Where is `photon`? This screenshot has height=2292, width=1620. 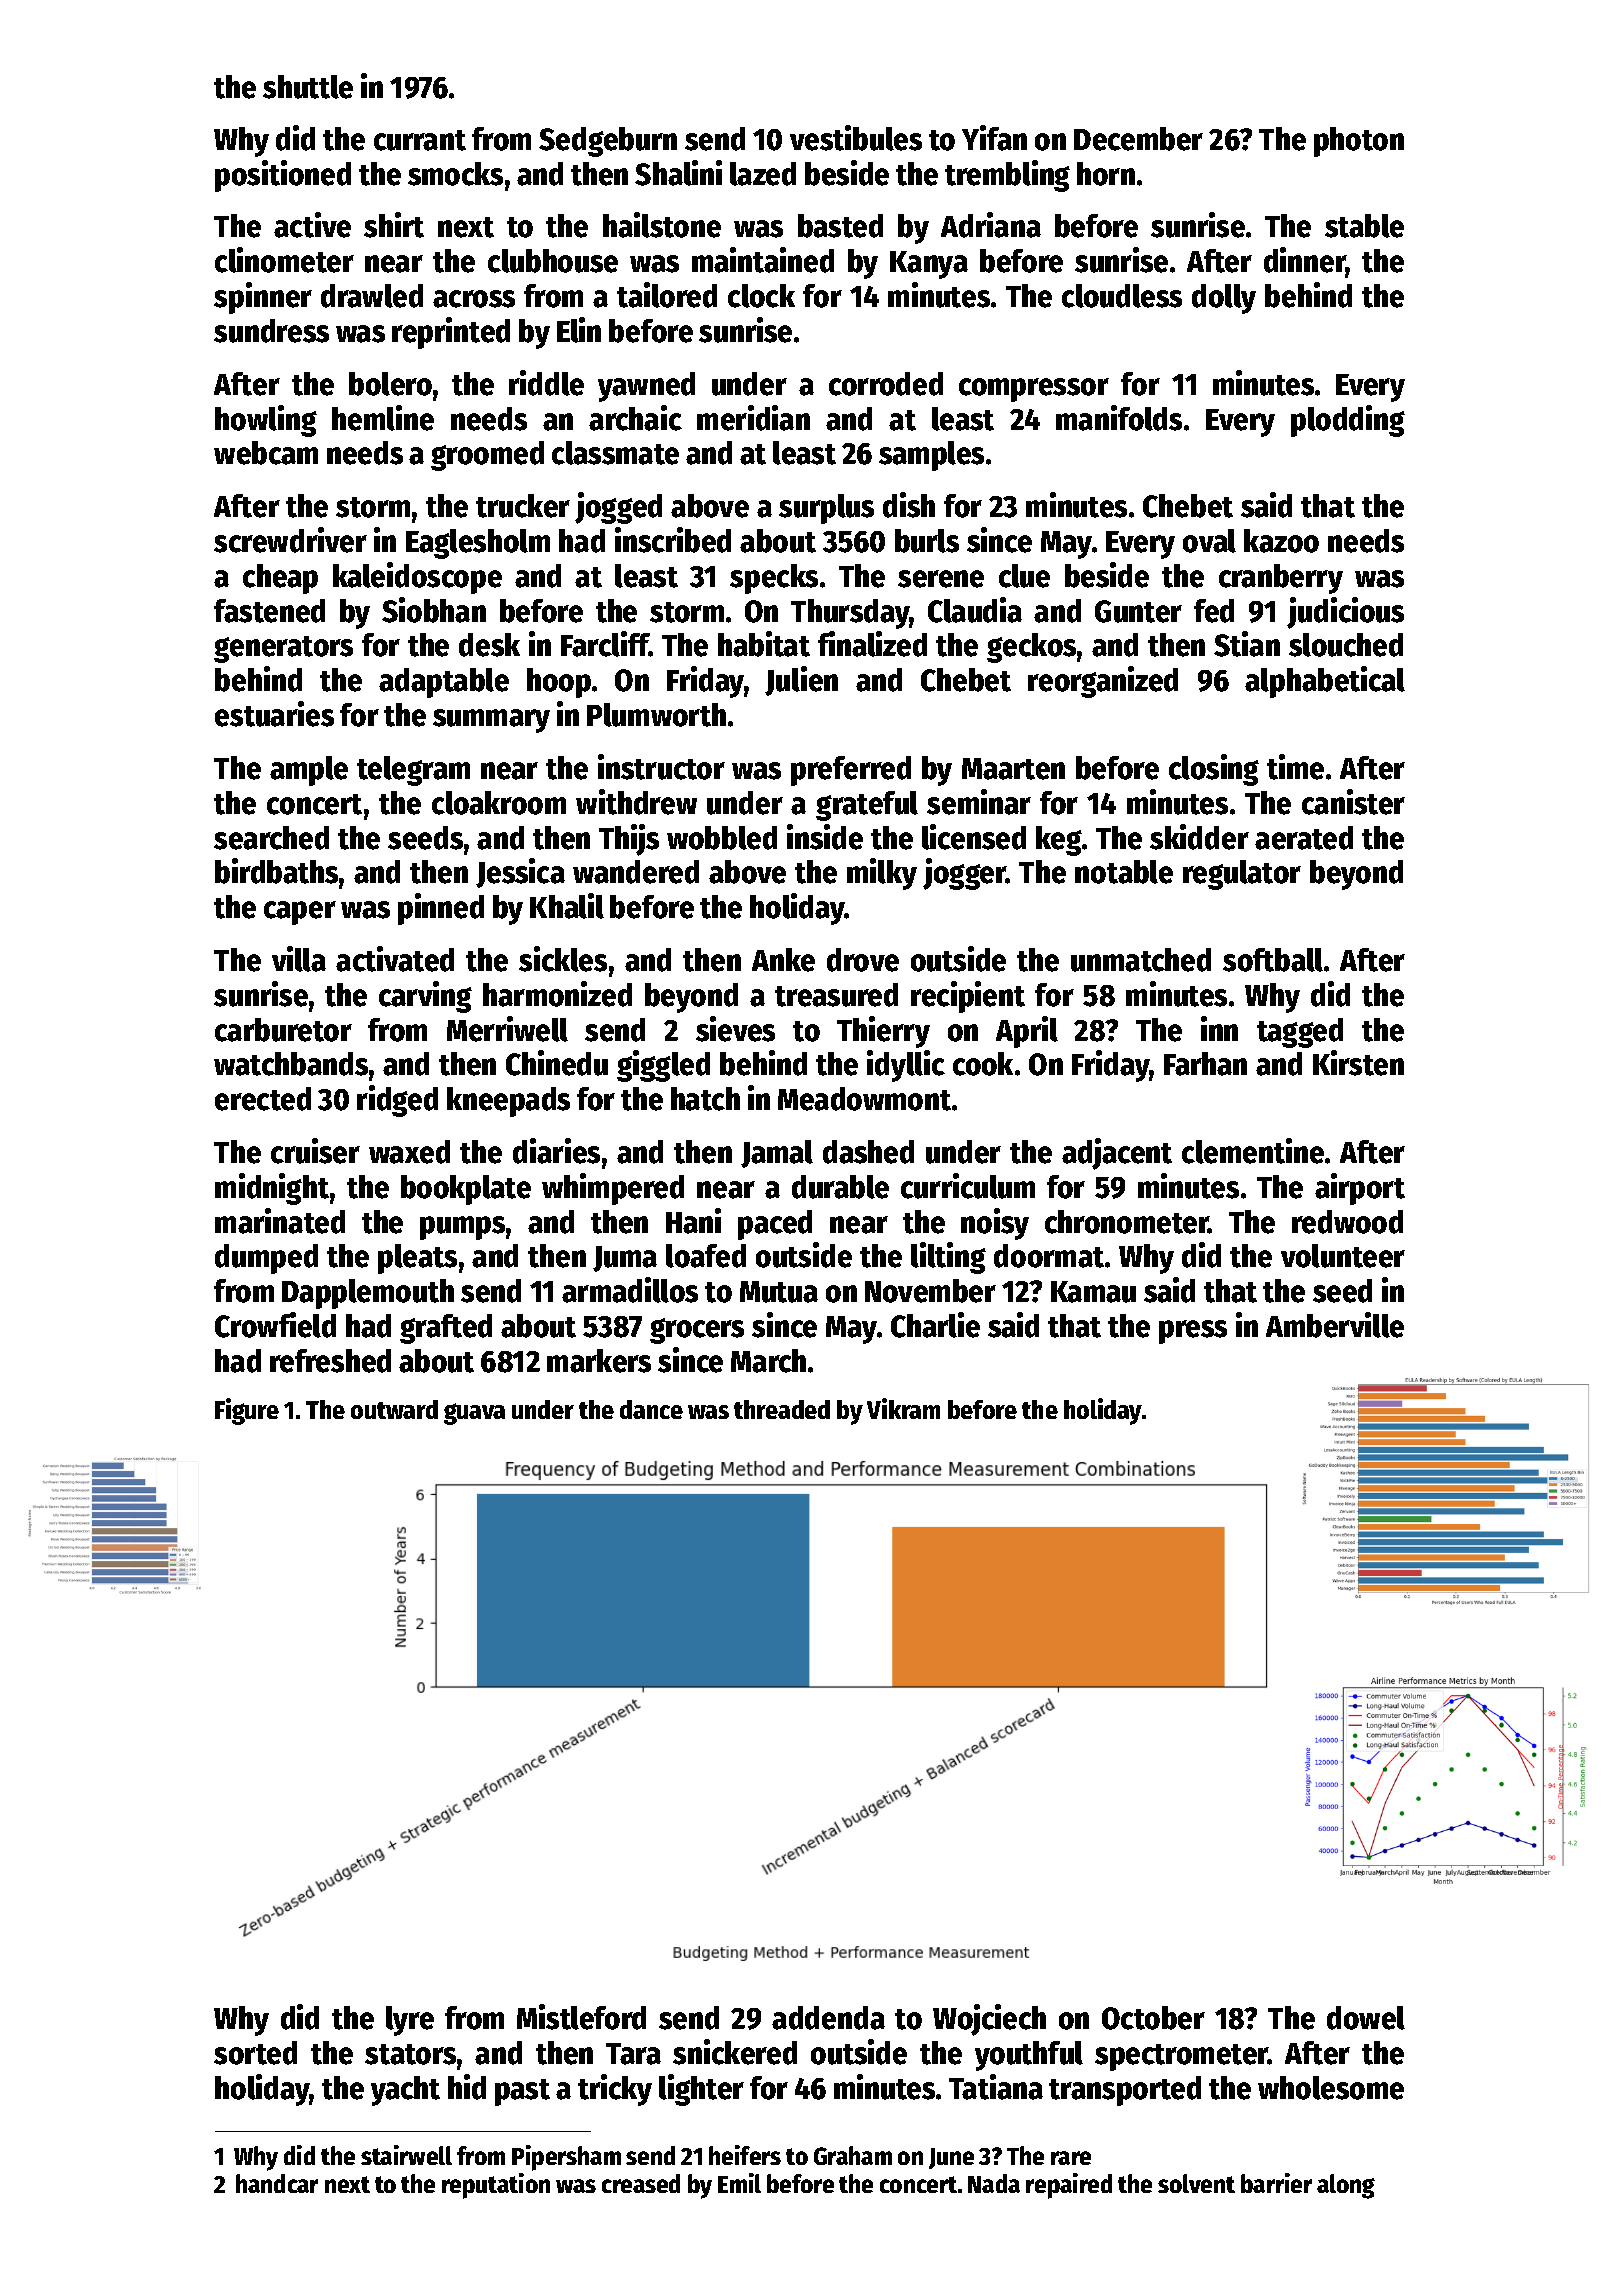
photon is located at coordinates (1359, 142).
